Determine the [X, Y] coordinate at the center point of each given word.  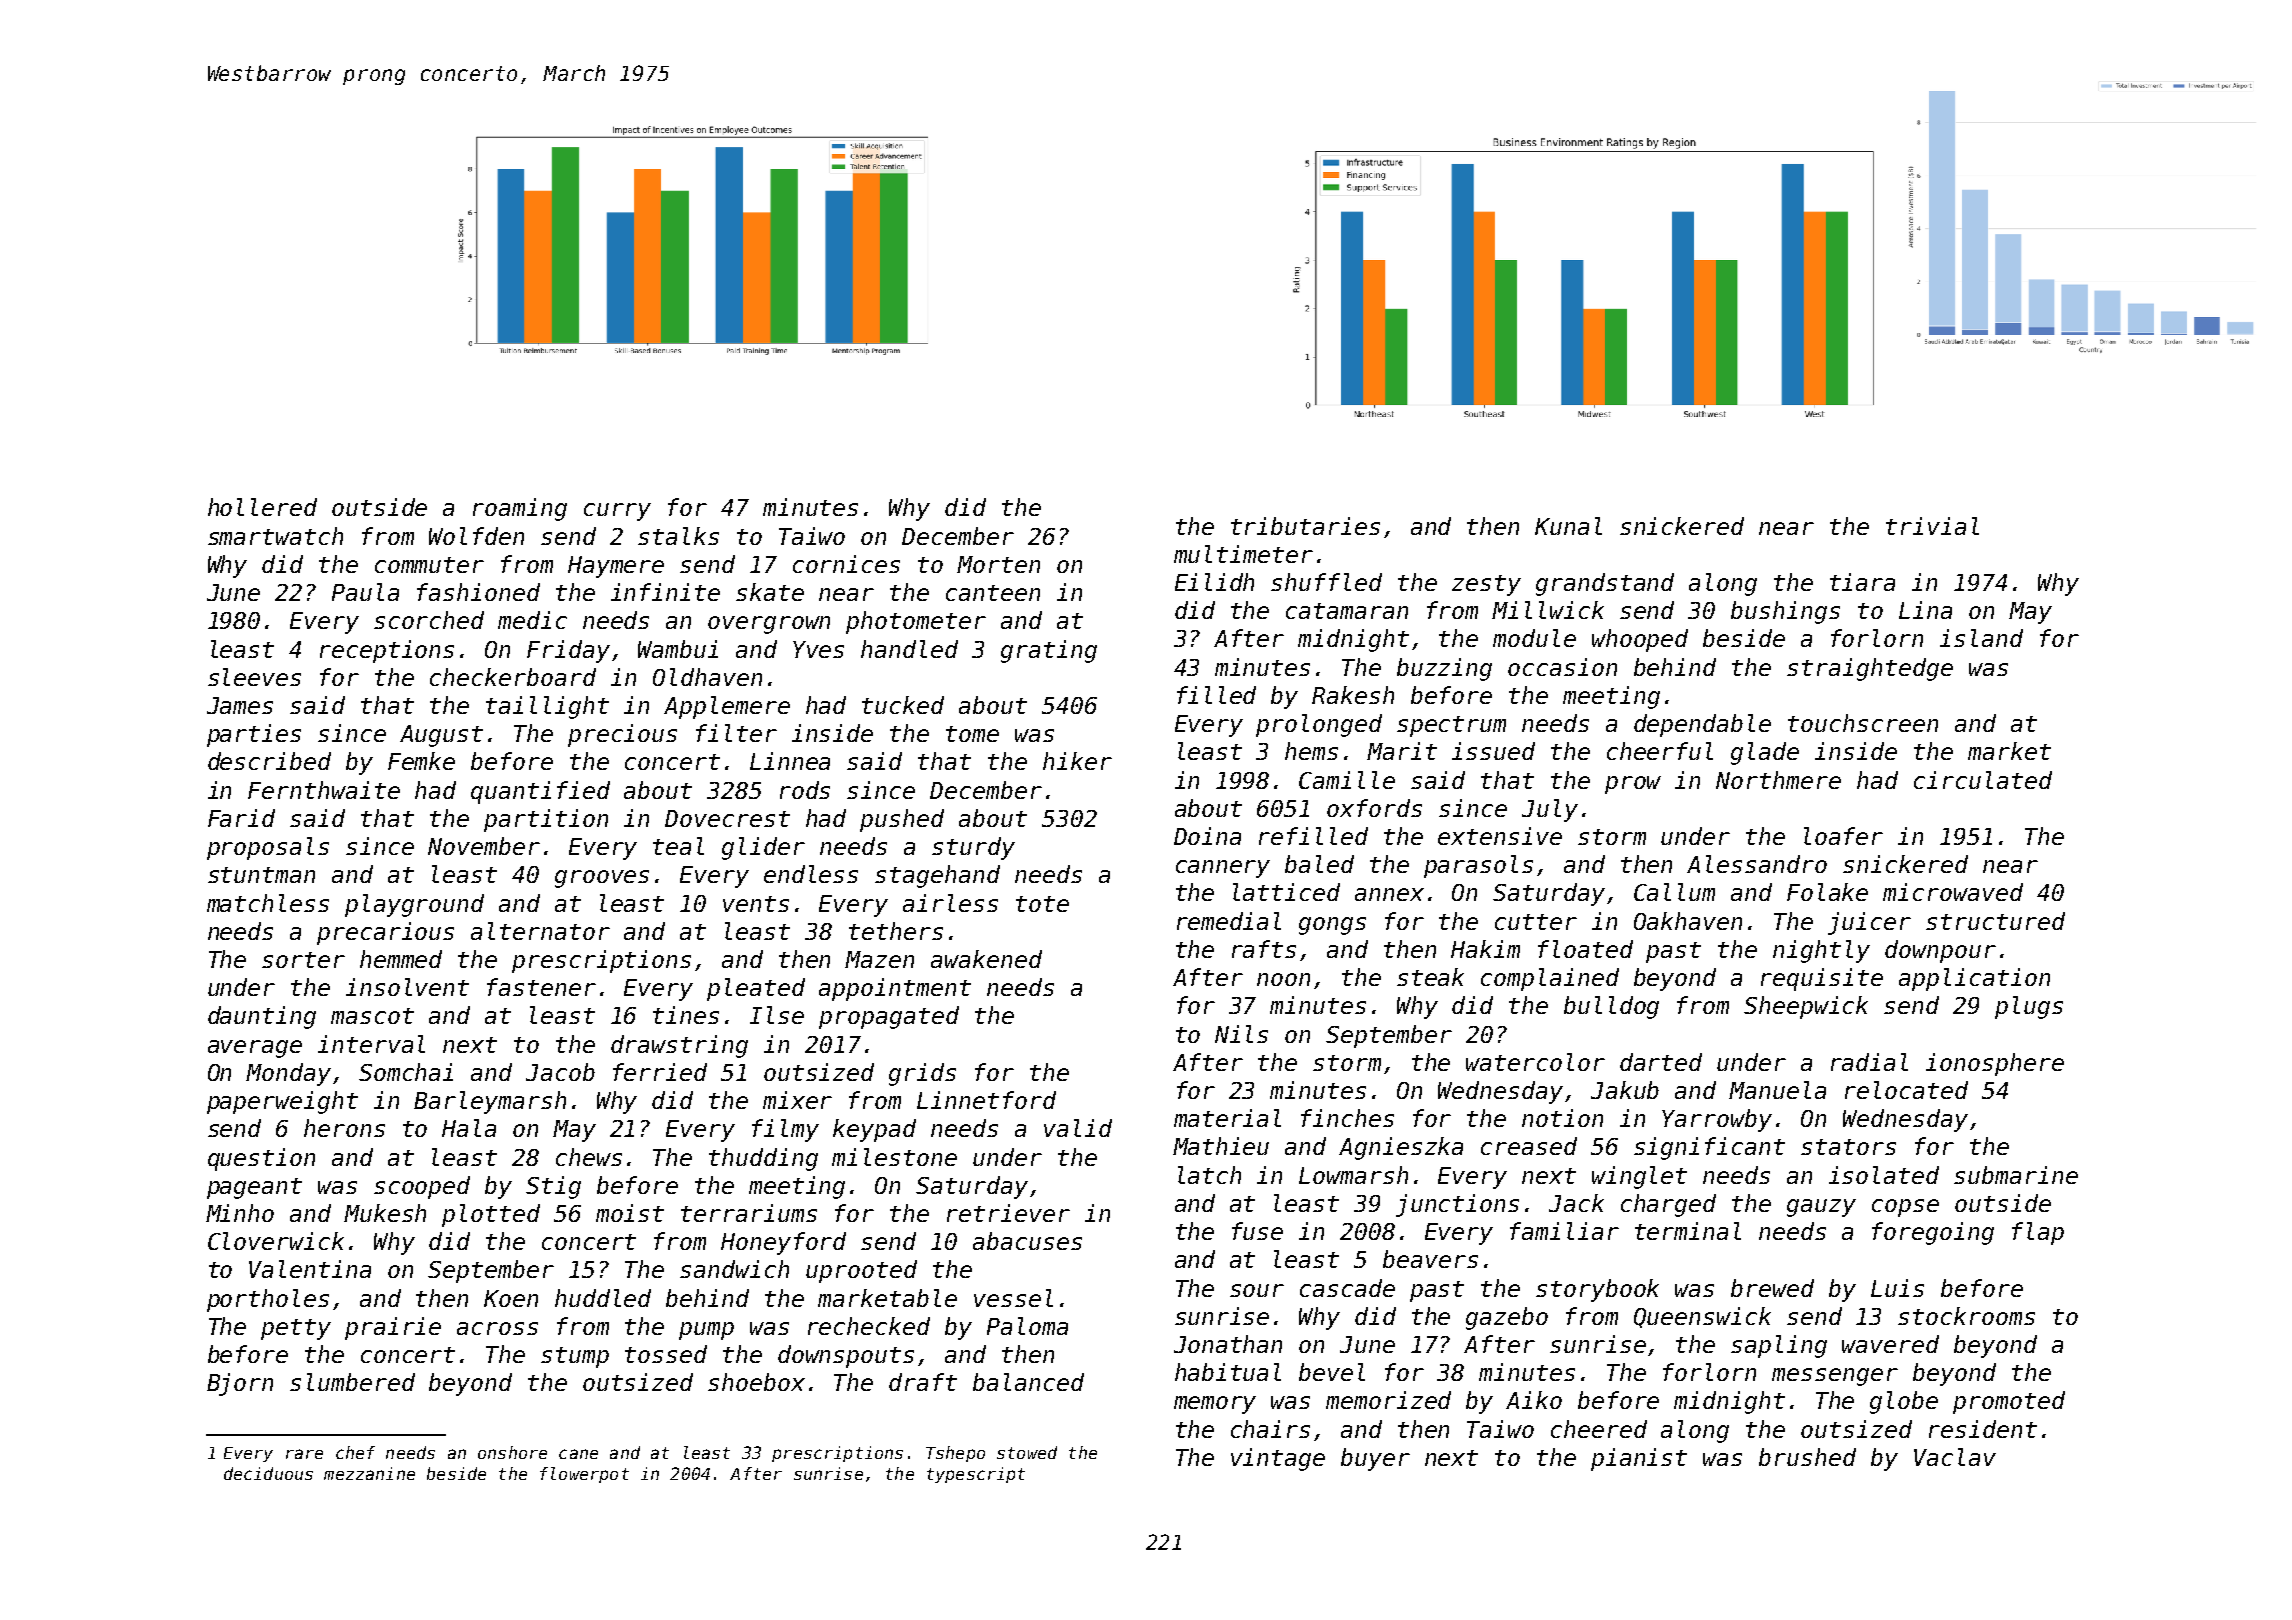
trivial [1932, 526]
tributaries [1305, 526]
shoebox [756, 1382]
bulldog [1611, 1007]
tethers [896, 931]
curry [617, 512]
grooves [602, 879]
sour [1257, 1290]
